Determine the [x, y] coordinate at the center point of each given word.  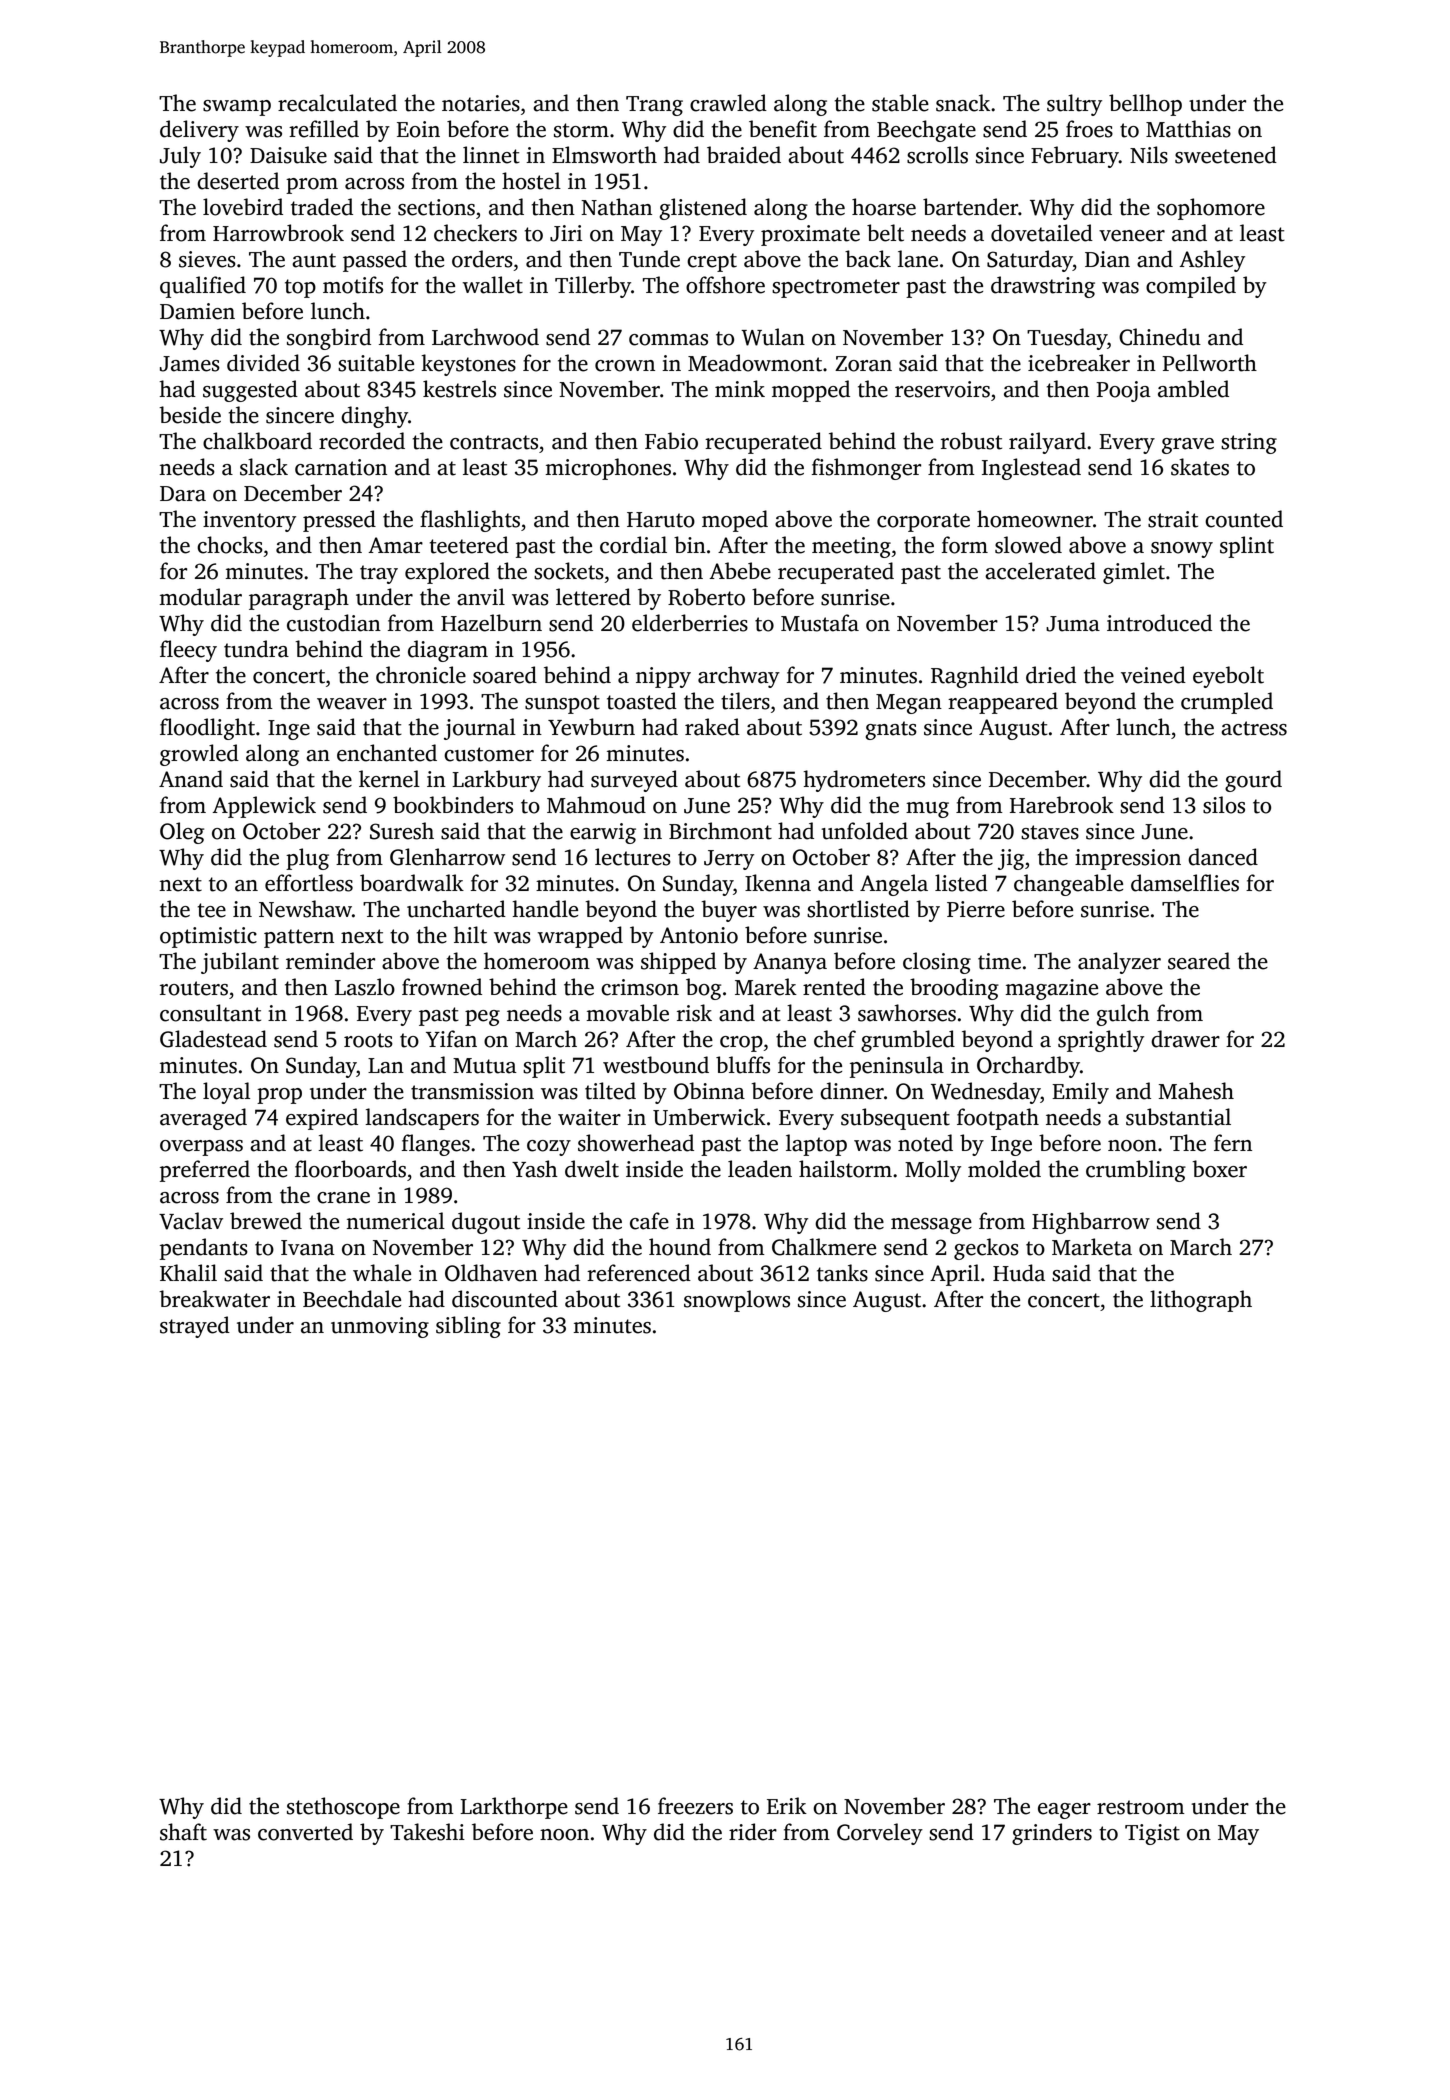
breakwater [214, 1299]
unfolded [864, 831]
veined [1153, 675]
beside [190, 415]
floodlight [207, 729]
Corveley [880, 1834]
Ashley [1212, 261]
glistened [703, 209]
